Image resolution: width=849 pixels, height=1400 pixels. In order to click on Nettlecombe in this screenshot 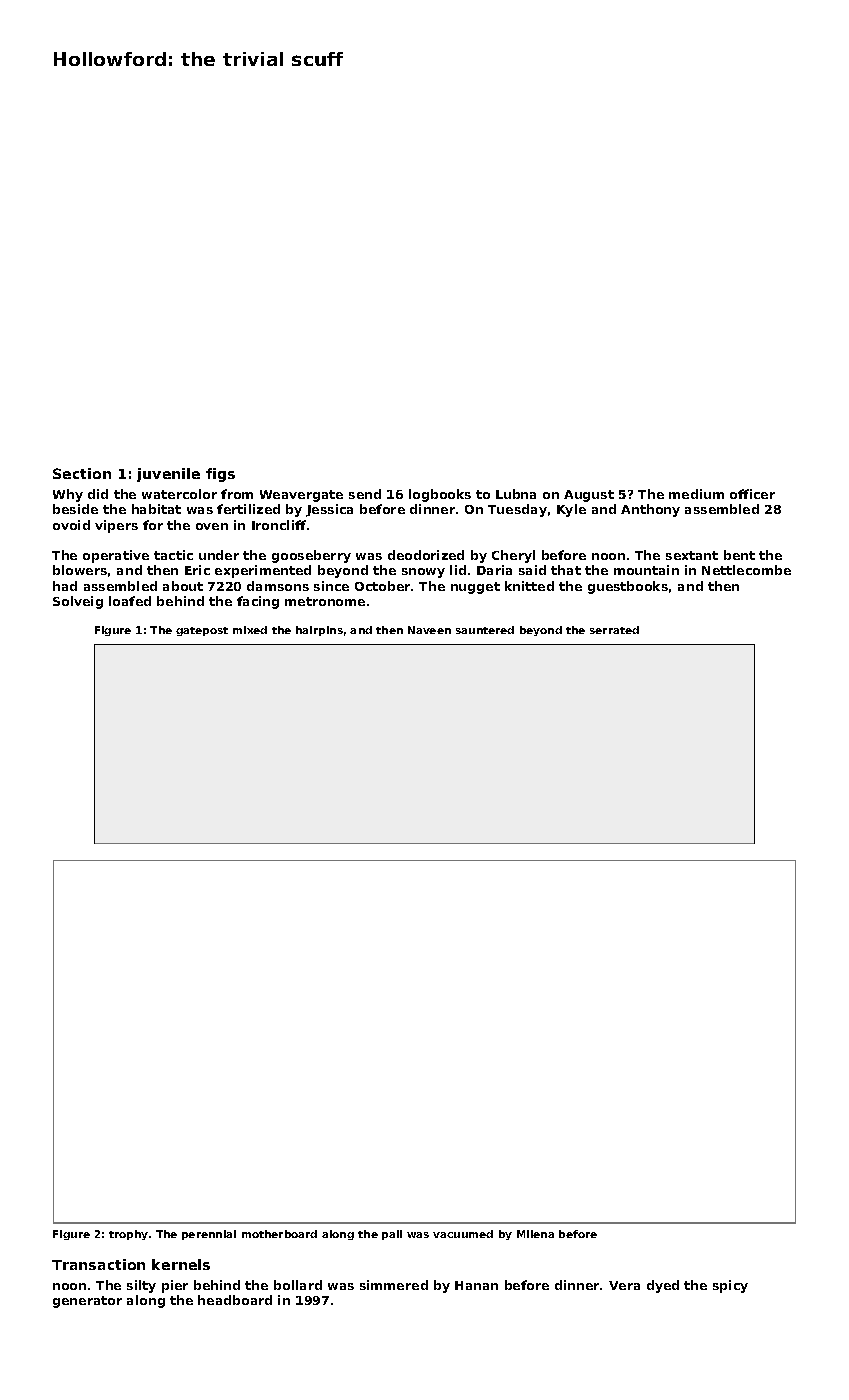, I will do `click(746, 570)`.
